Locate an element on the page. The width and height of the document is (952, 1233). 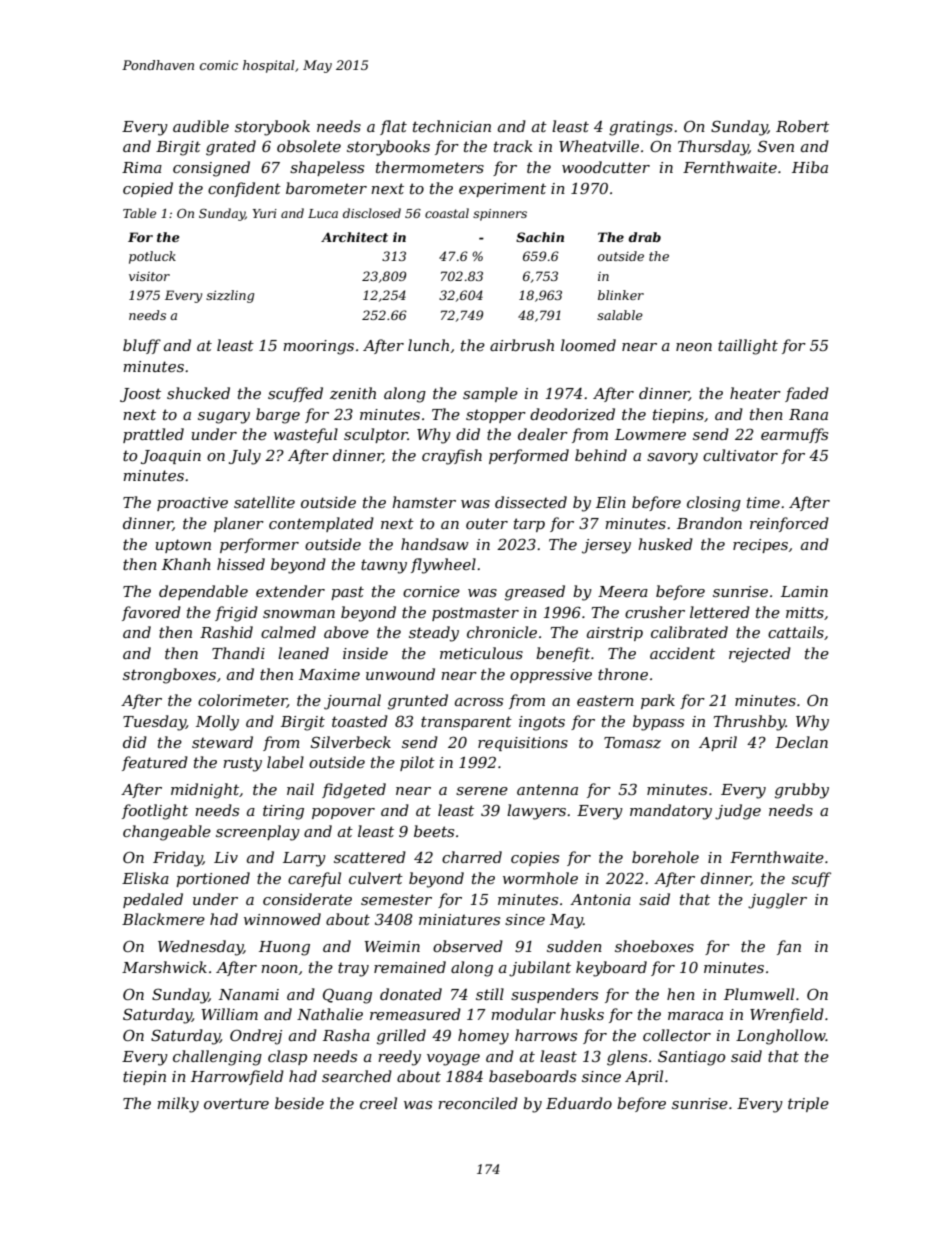
obsolete is located at coordinates (309, 146).
